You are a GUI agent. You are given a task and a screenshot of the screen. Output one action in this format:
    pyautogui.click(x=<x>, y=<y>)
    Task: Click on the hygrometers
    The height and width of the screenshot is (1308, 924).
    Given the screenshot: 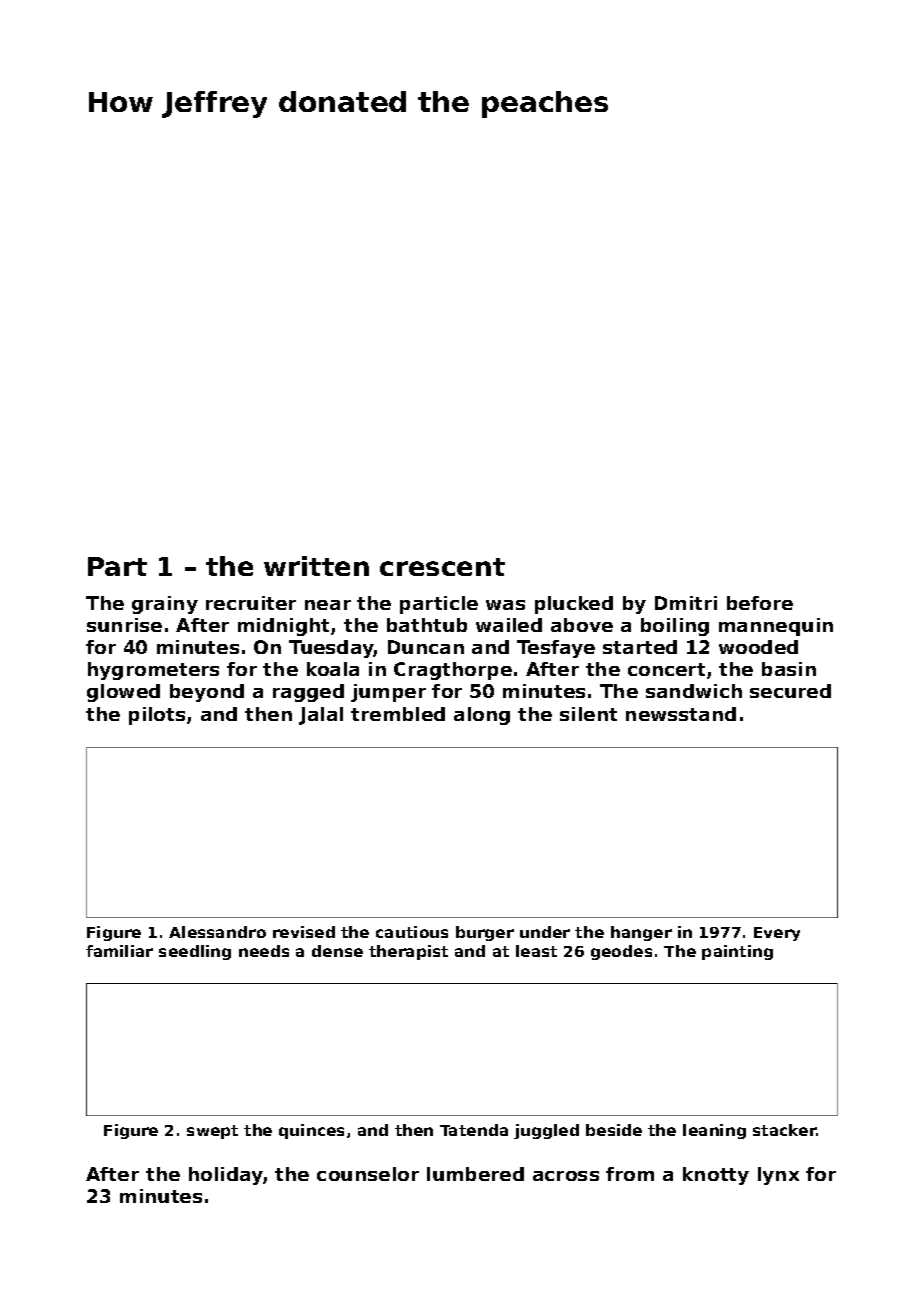 What is the action you would take?
    pyautogui.click(x=153, y=671)
